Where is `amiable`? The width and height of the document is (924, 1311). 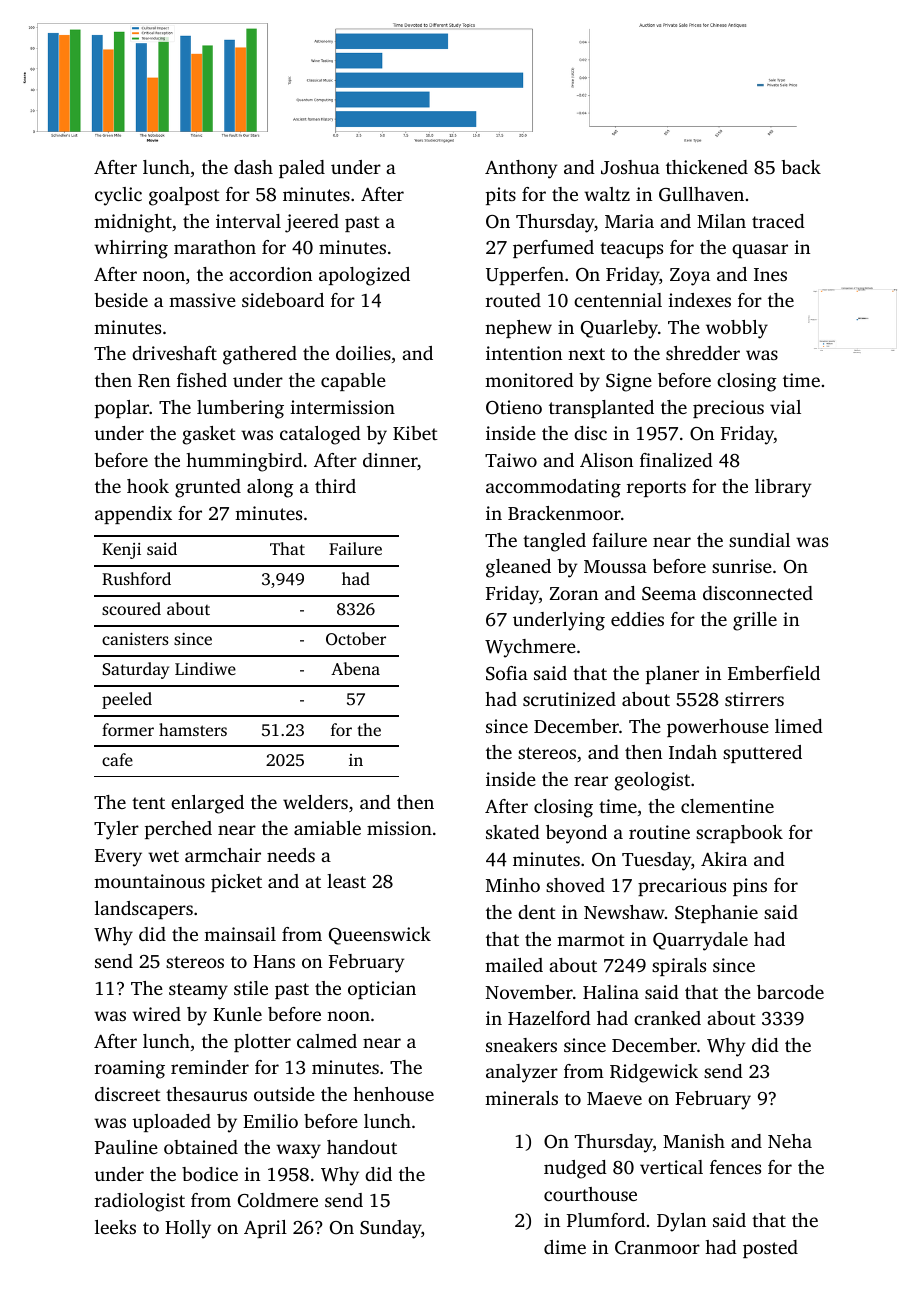 amiable is located at coordinates (327, 828).
